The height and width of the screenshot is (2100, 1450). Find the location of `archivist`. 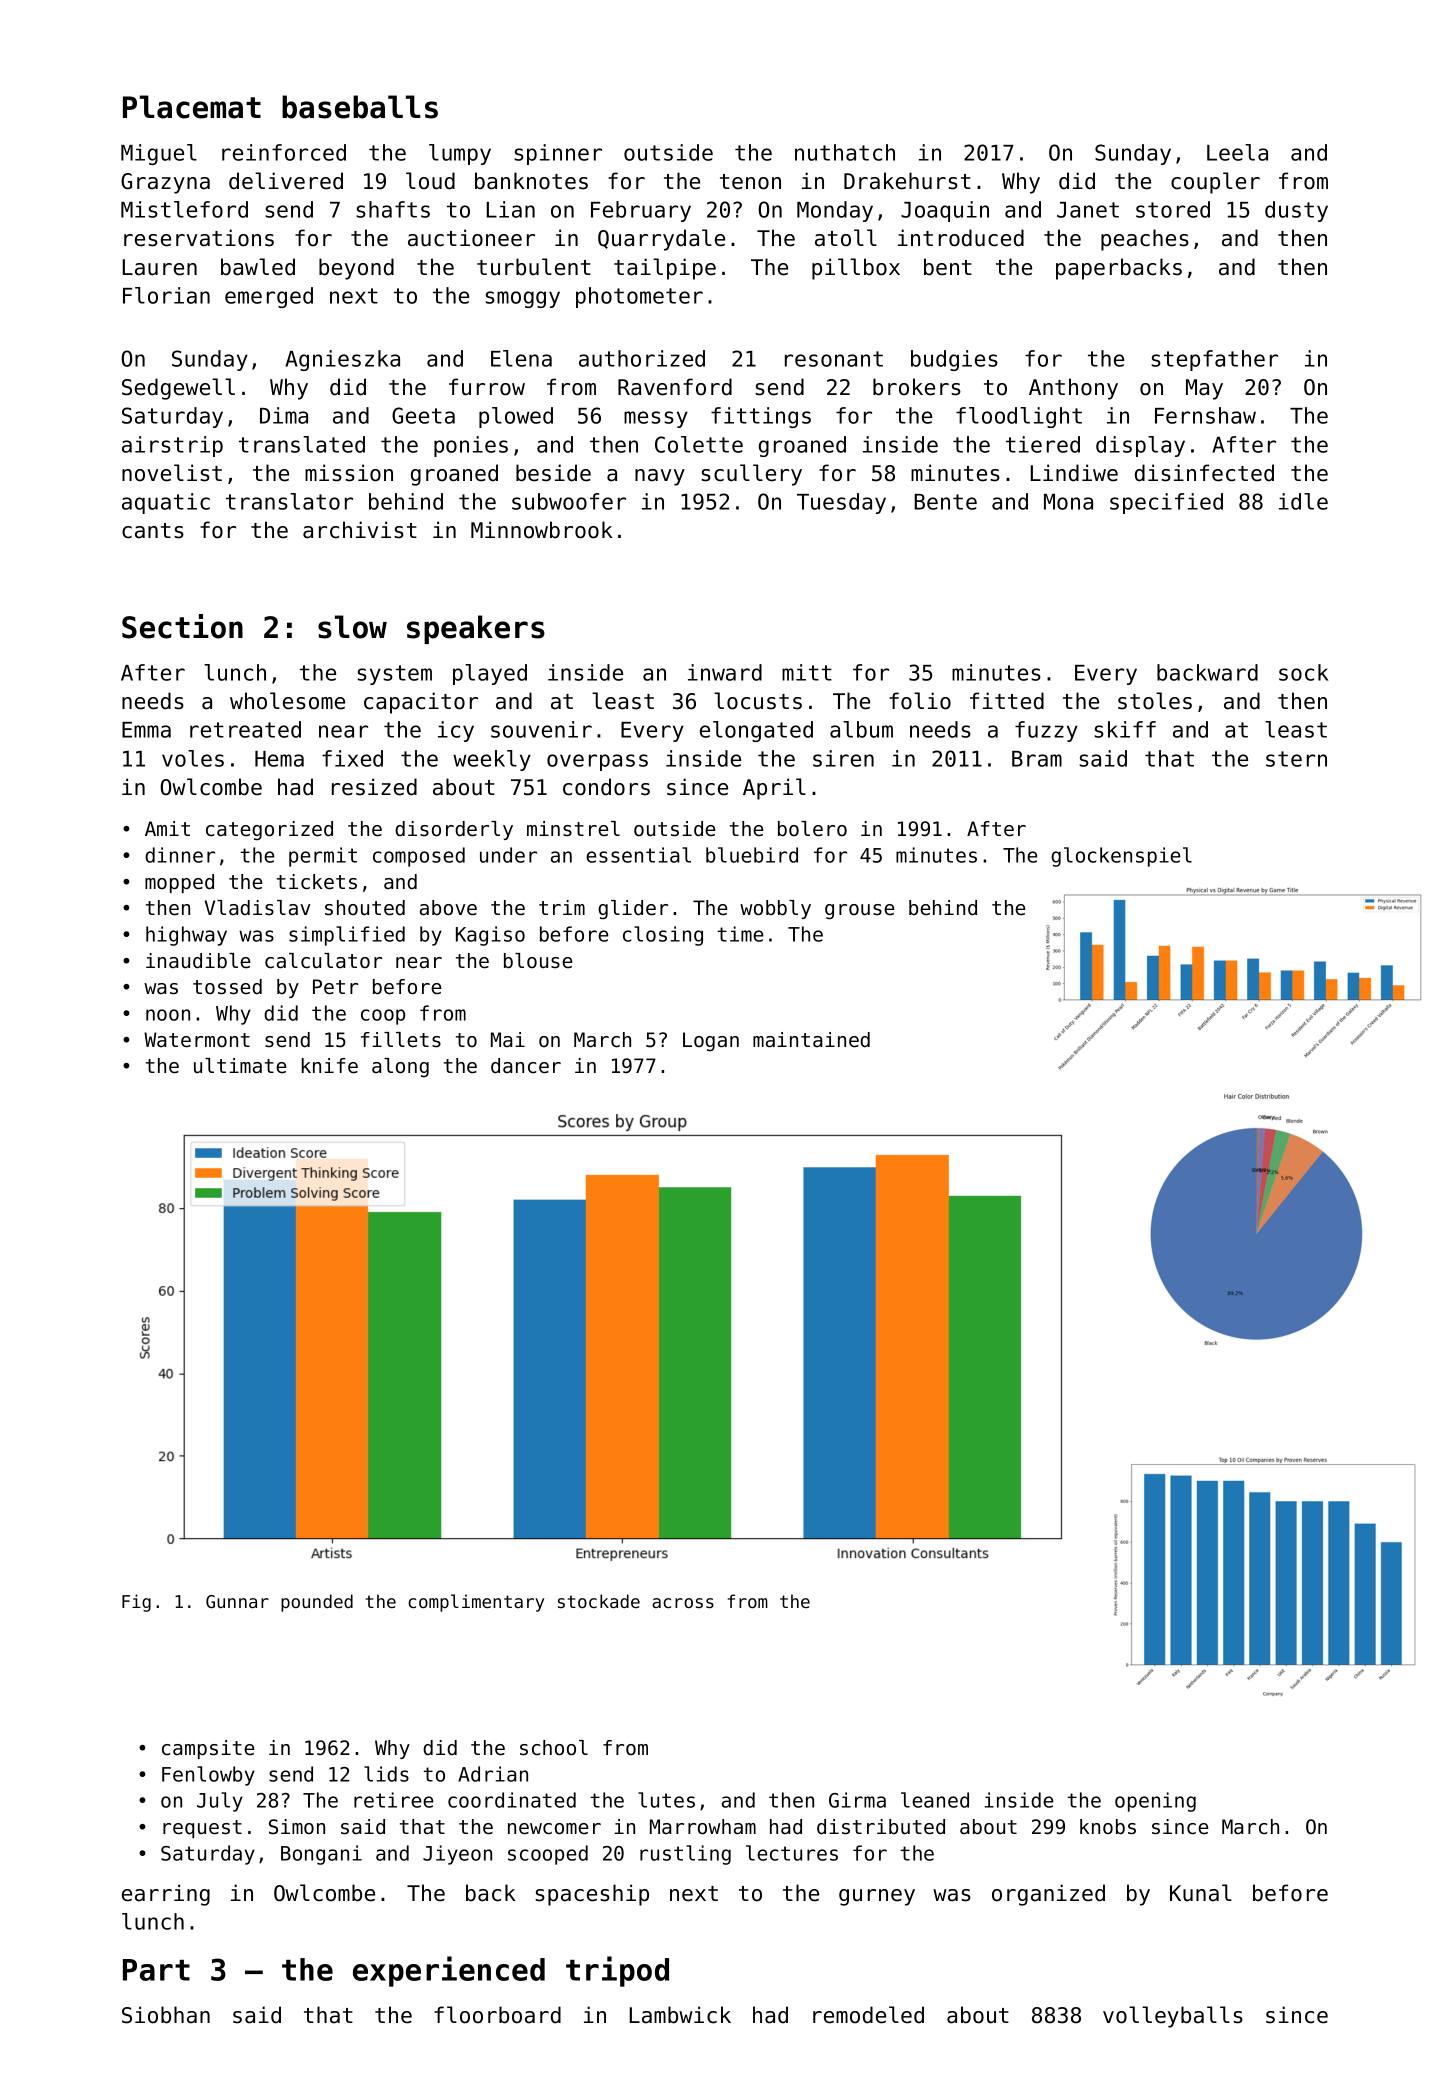

archivist is located at coordinates (360, 530).
